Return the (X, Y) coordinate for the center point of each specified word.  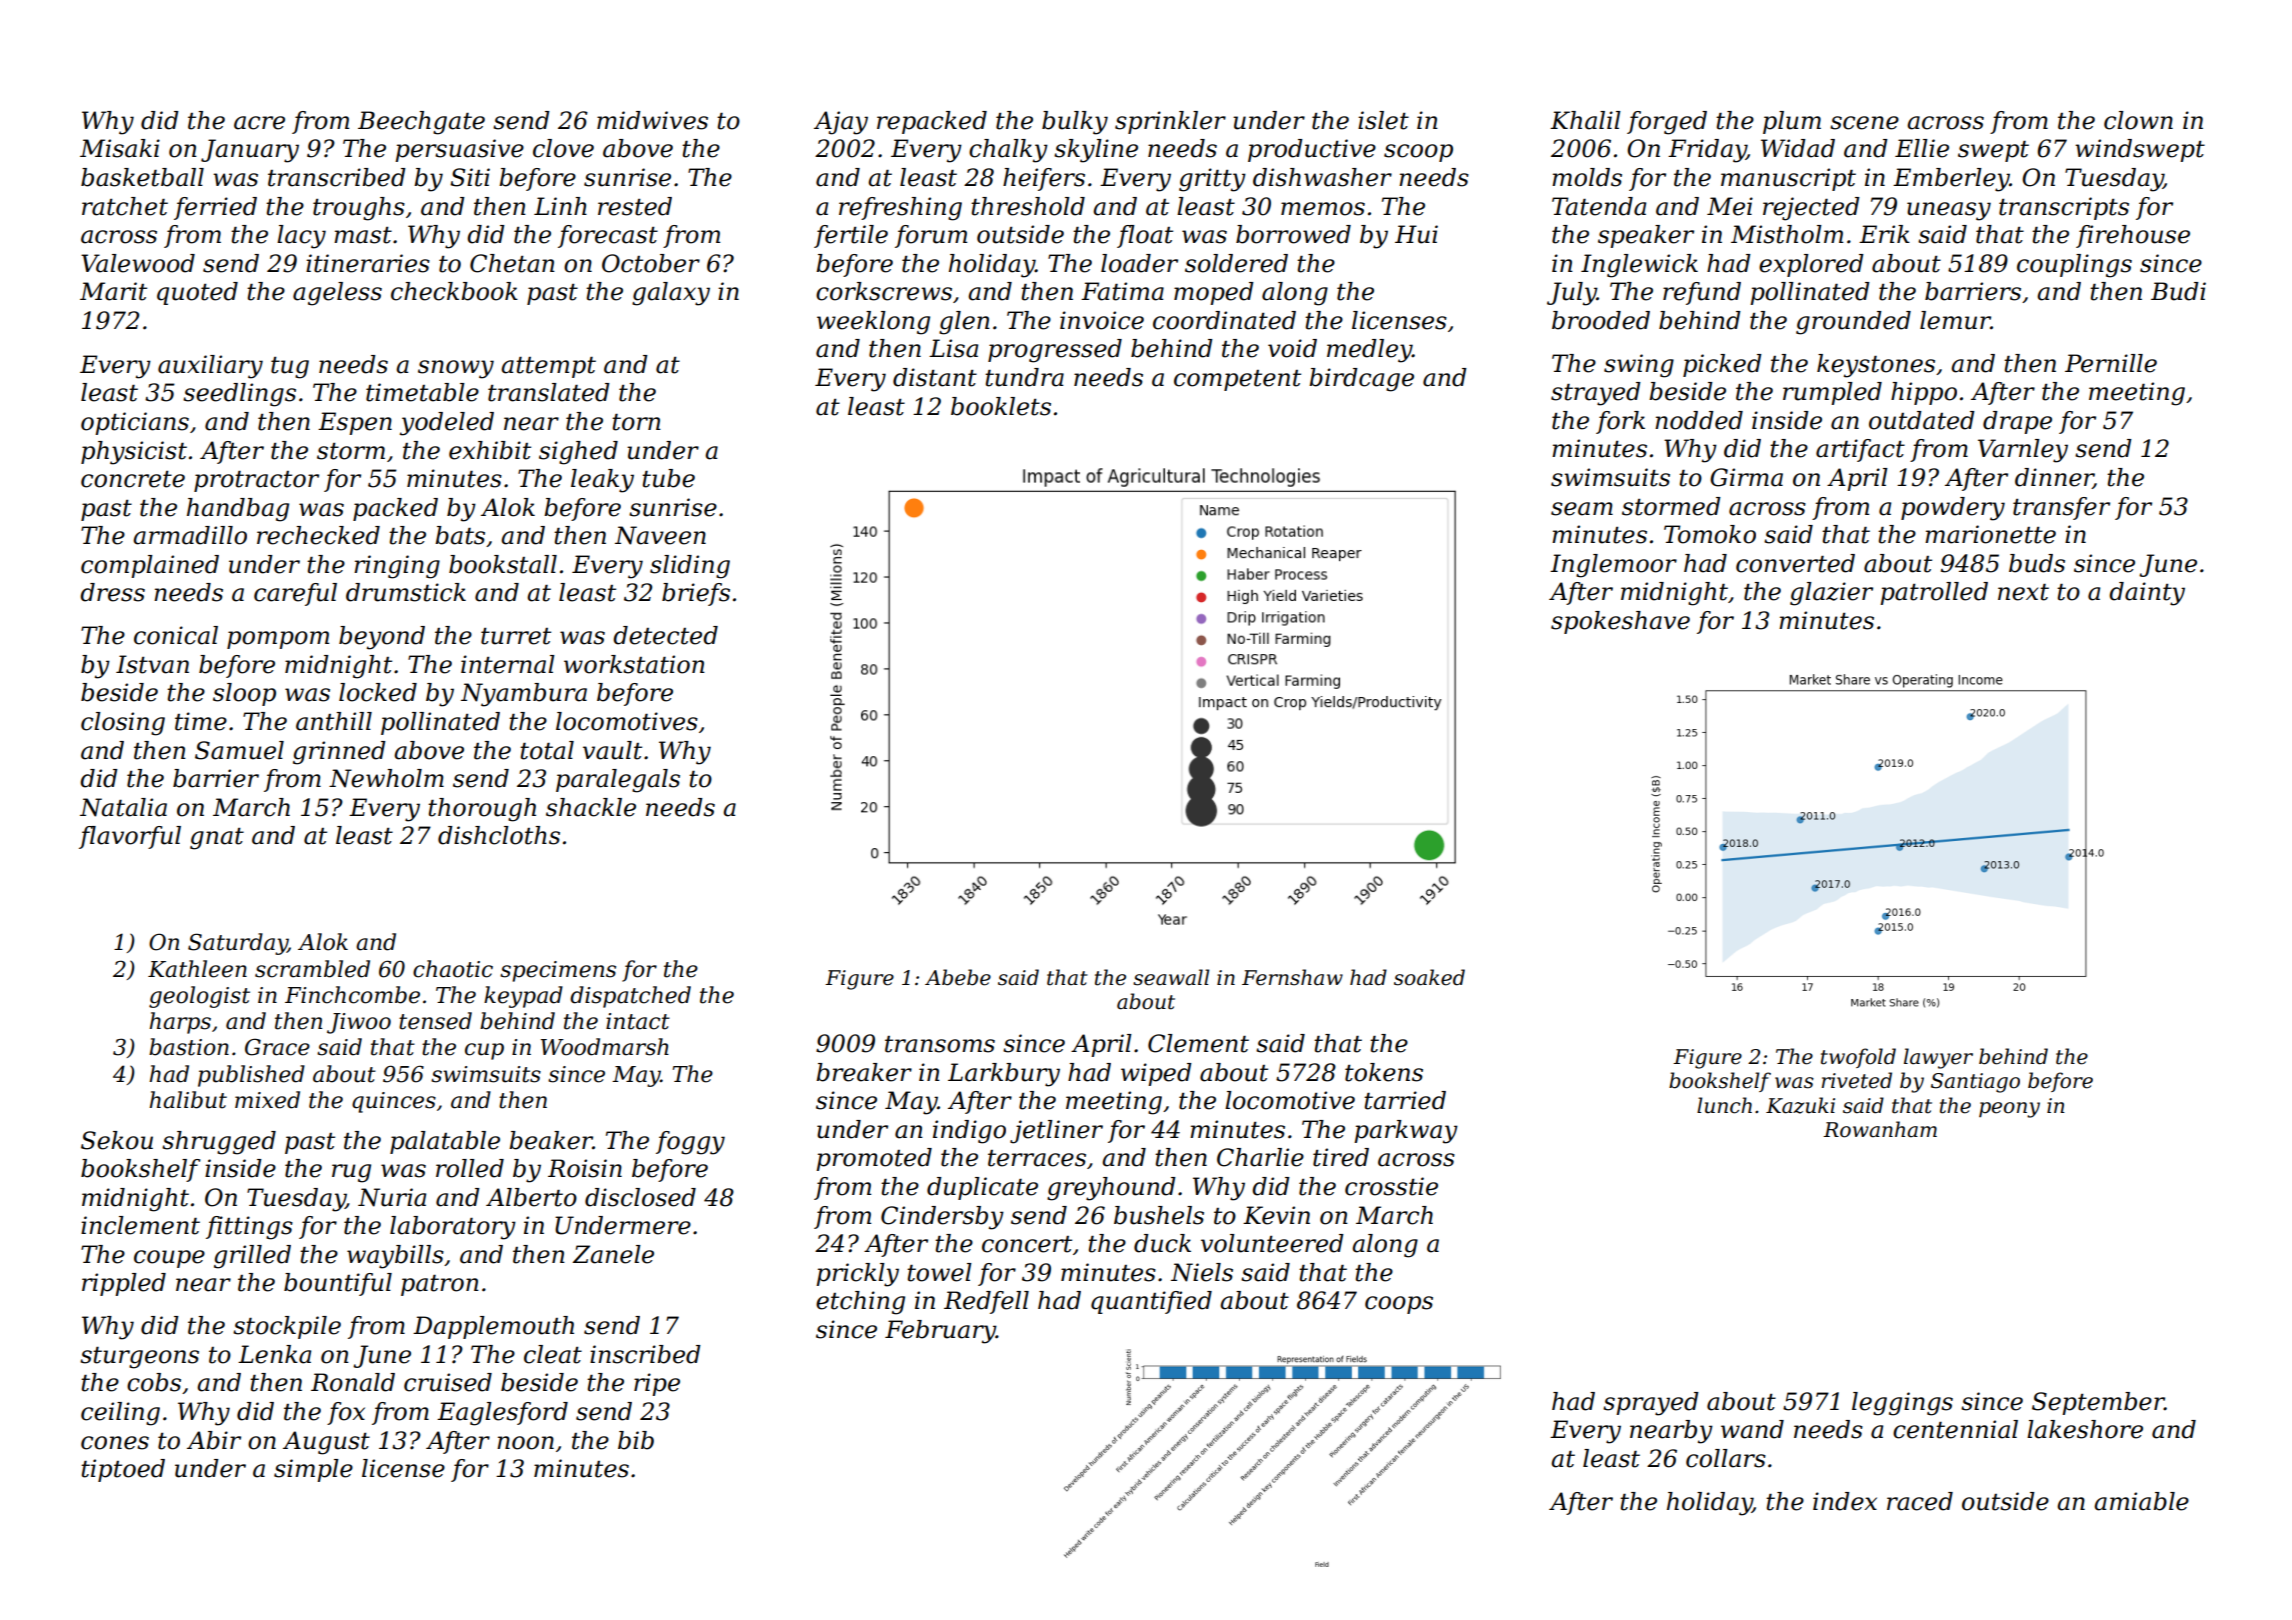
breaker (864, 1072)
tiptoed (123, 1470)
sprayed (1651, 1404)
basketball (142, 177)
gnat (217, 839)
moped (1214, 293)
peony (2009, 1110)
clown (2138, 120)
